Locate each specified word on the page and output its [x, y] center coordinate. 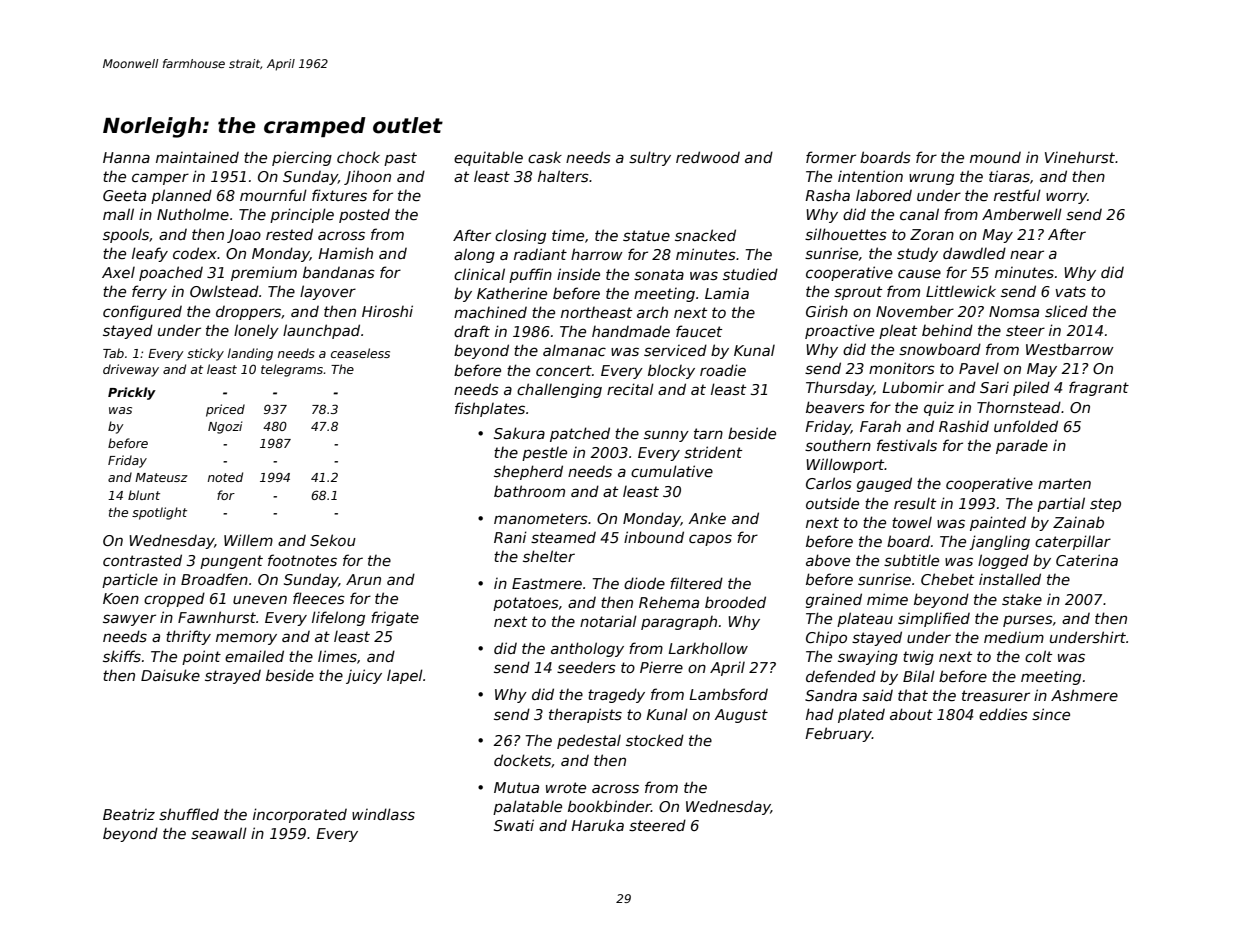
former [831, 157]
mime [887, 599]
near [1027, 254]
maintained [197, 157]
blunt [144, 495]
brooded [735, 602]
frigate [395, 618]
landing [250, 354]
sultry [650, 158]
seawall [219, 833]
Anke [707, 518]
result [915, 503]
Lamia [727, 293]
